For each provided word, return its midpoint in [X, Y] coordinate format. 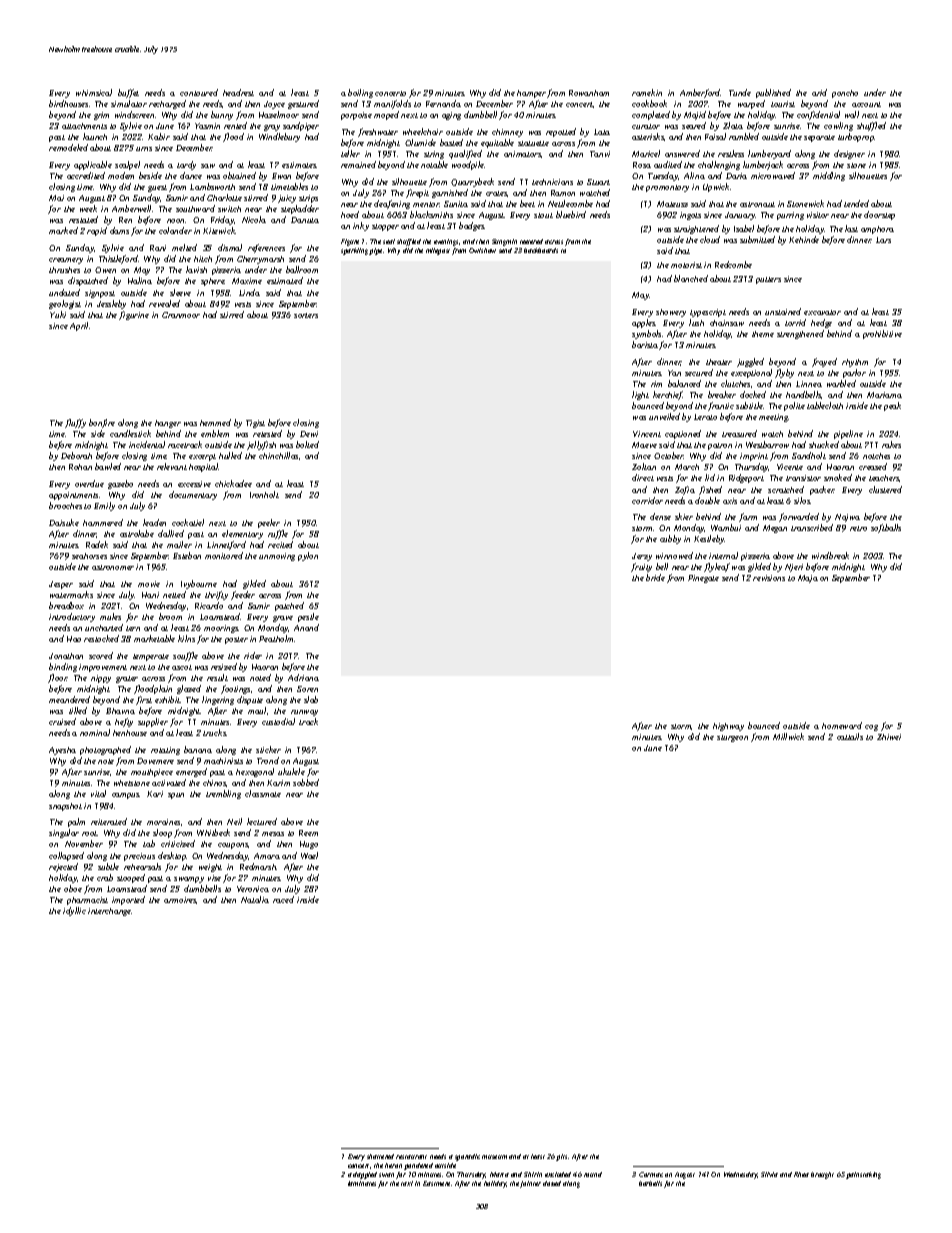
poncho [845, 94]
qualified [465, 154]
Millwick [788, 736]
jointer [530, 1184]
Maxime [247, 281]
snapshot [65, 807]
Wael [309, 855]
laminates [362, 1183]
